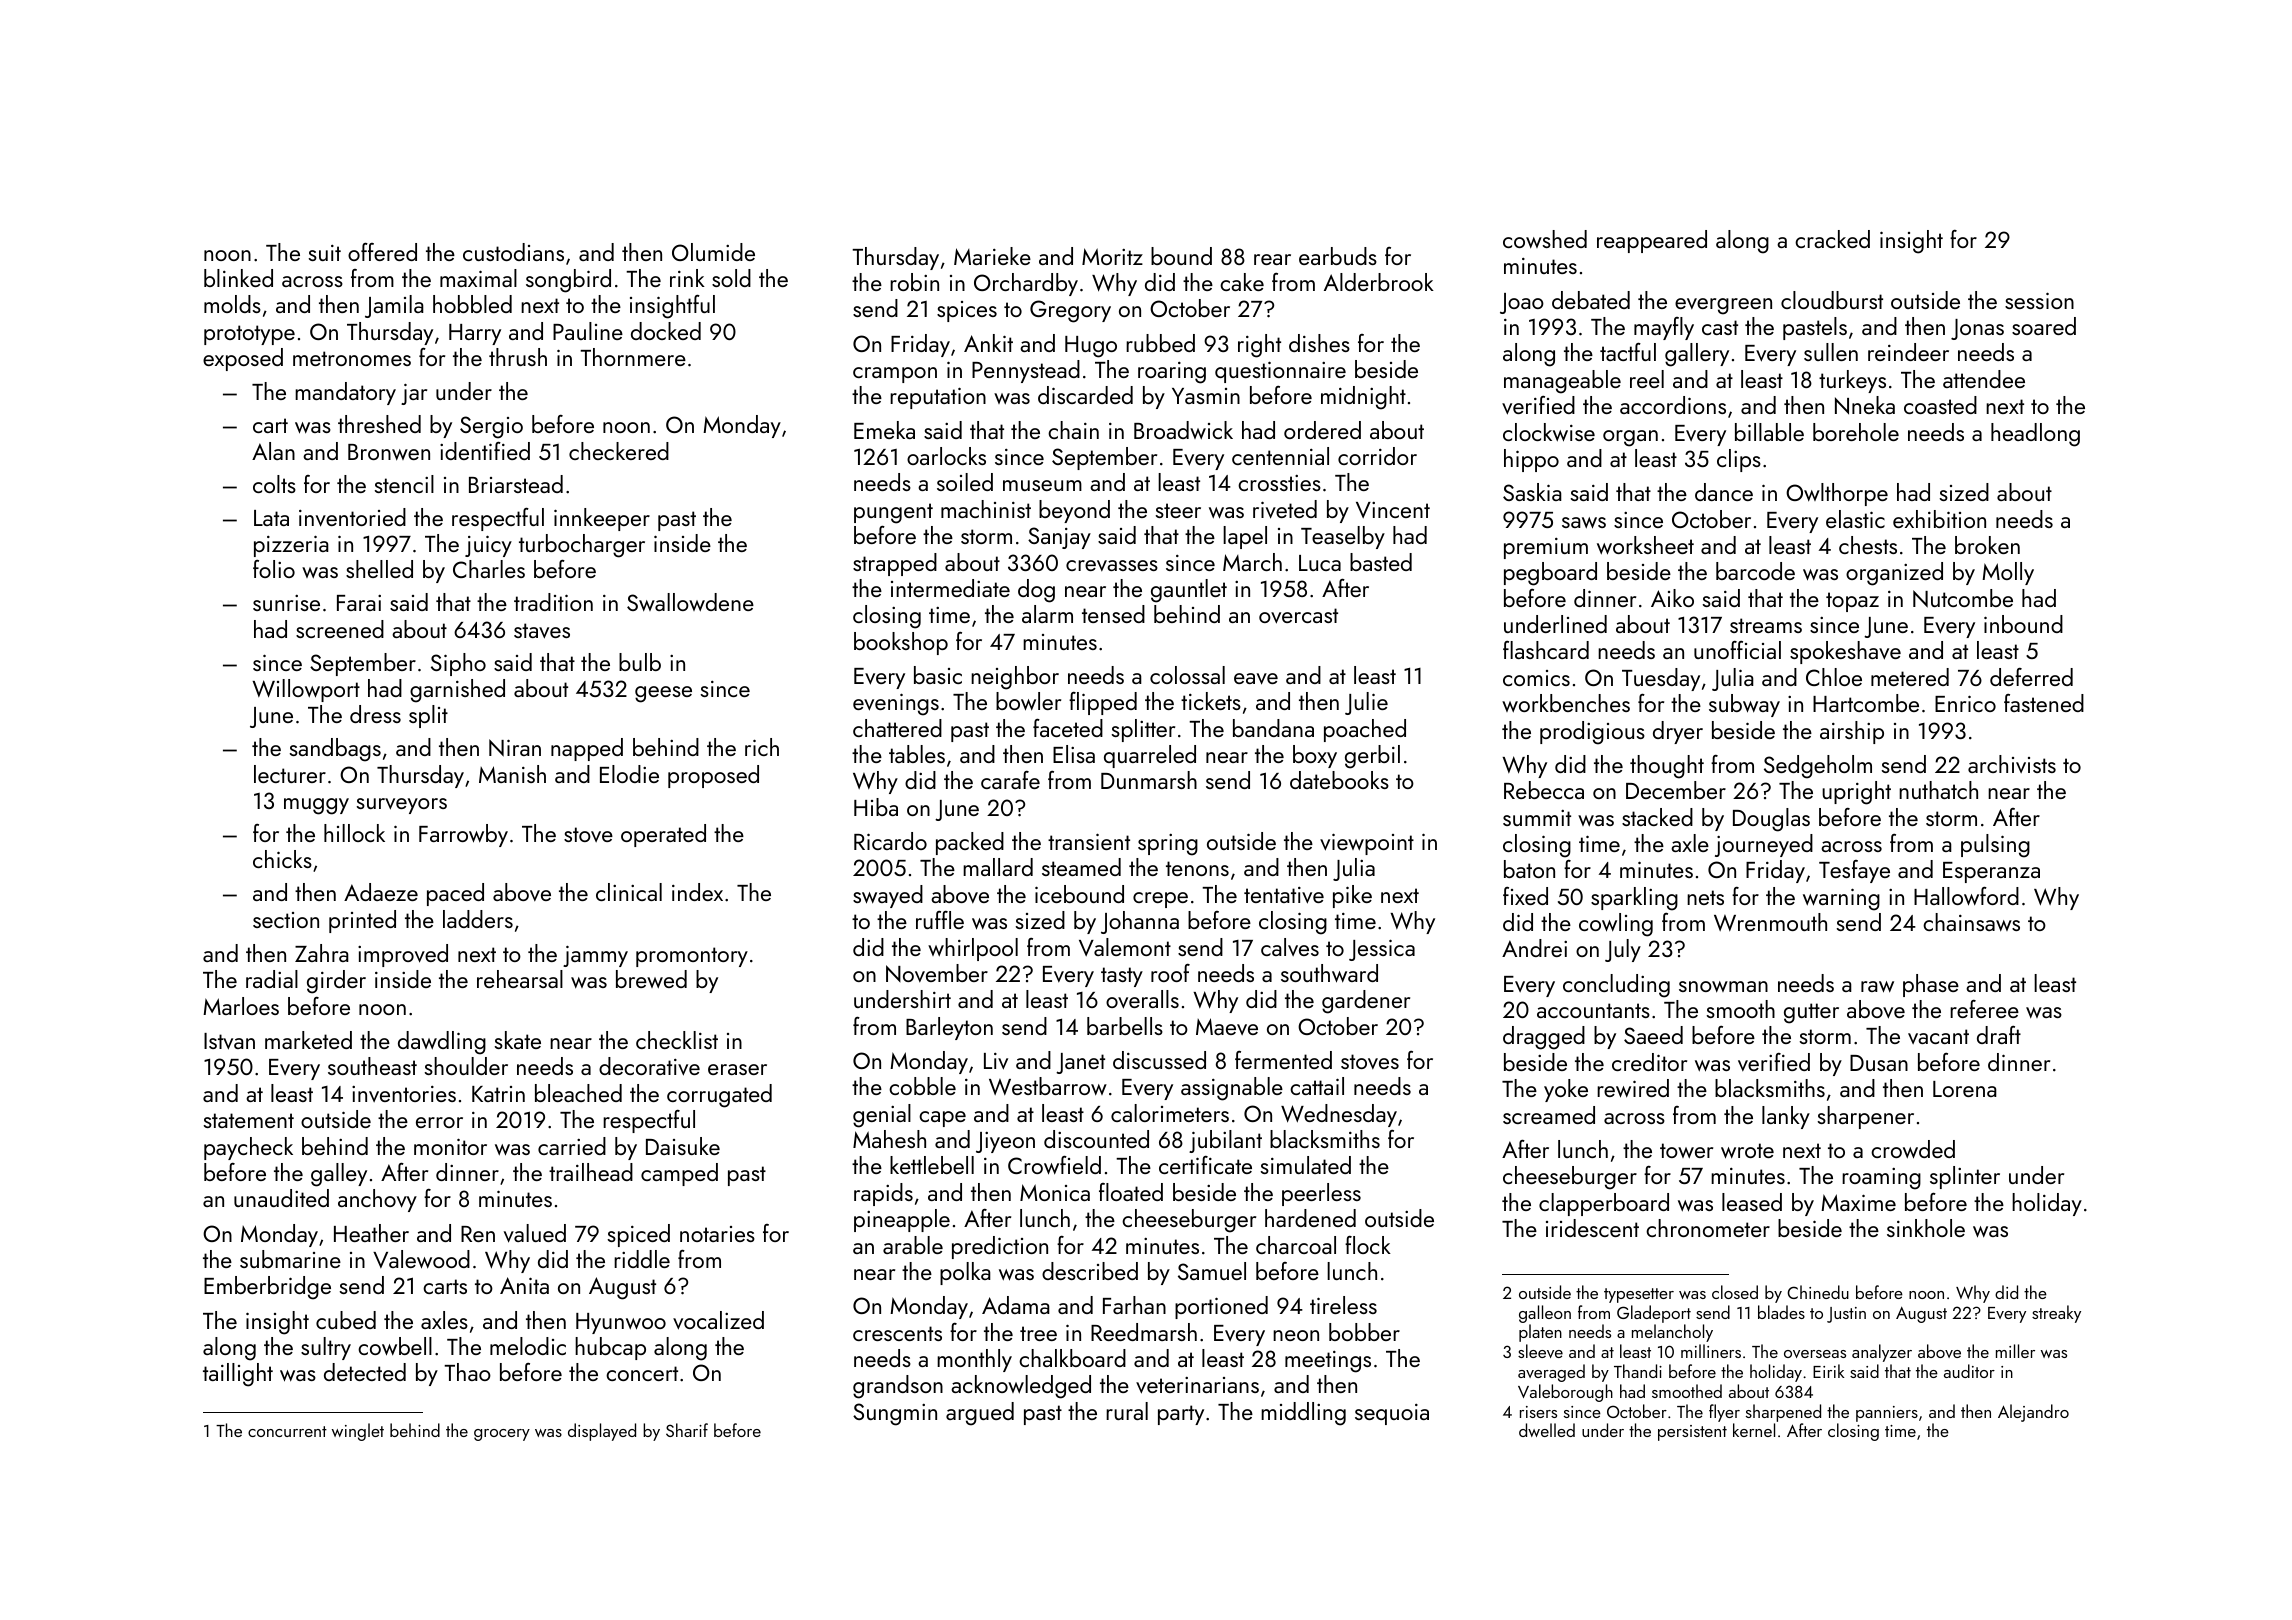  Describe the element at coordinates (282, 859) in the screenshot. I see `chicks` at that location.
